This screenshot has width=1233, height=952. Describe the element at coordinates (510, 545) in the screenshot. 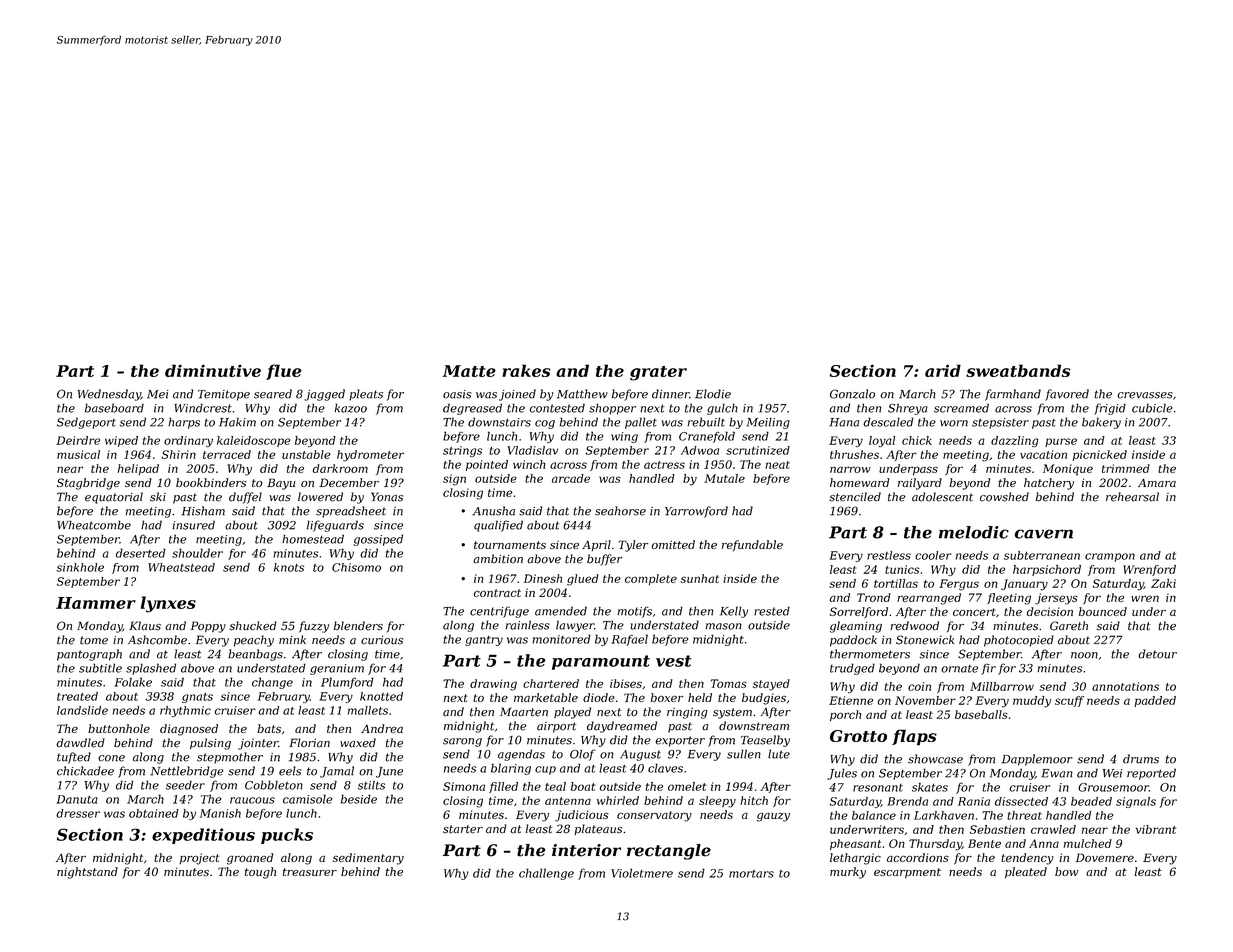

I see `tournaments` at that location.
